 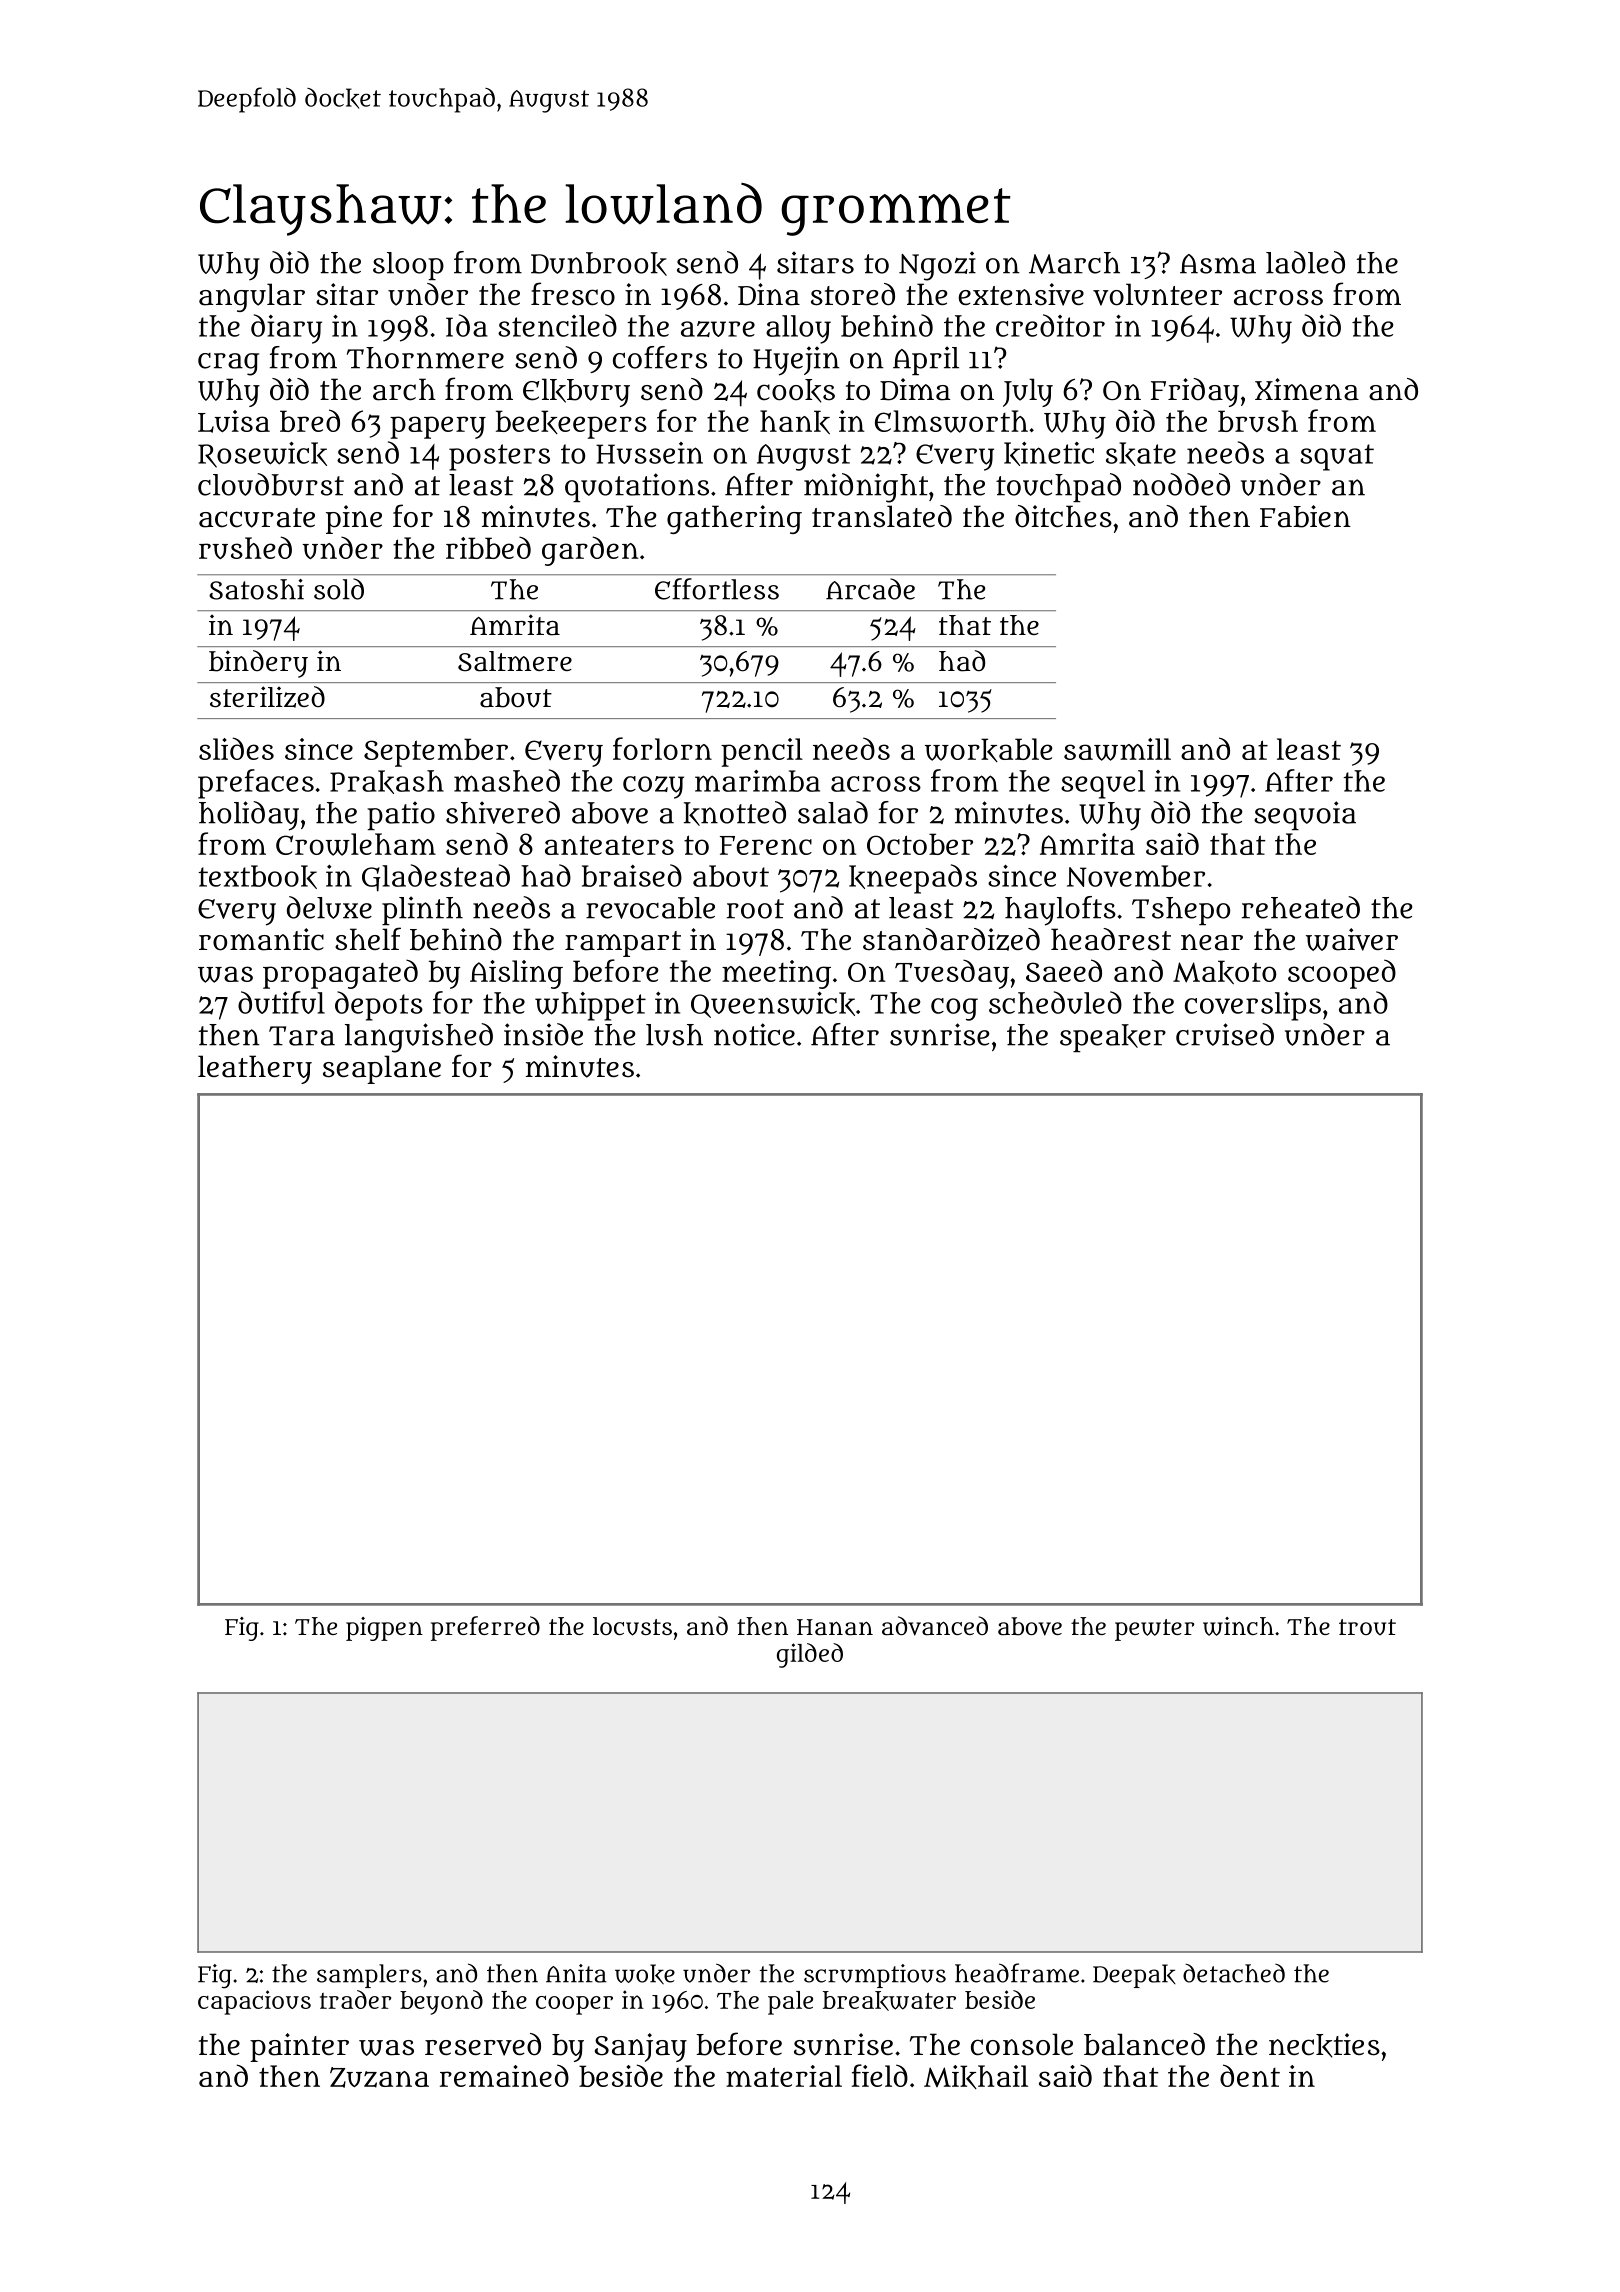 What do you see at coordinates (576, 1973) in the screenshot?
I see `Anita` at bounding box center [576, 1973].
